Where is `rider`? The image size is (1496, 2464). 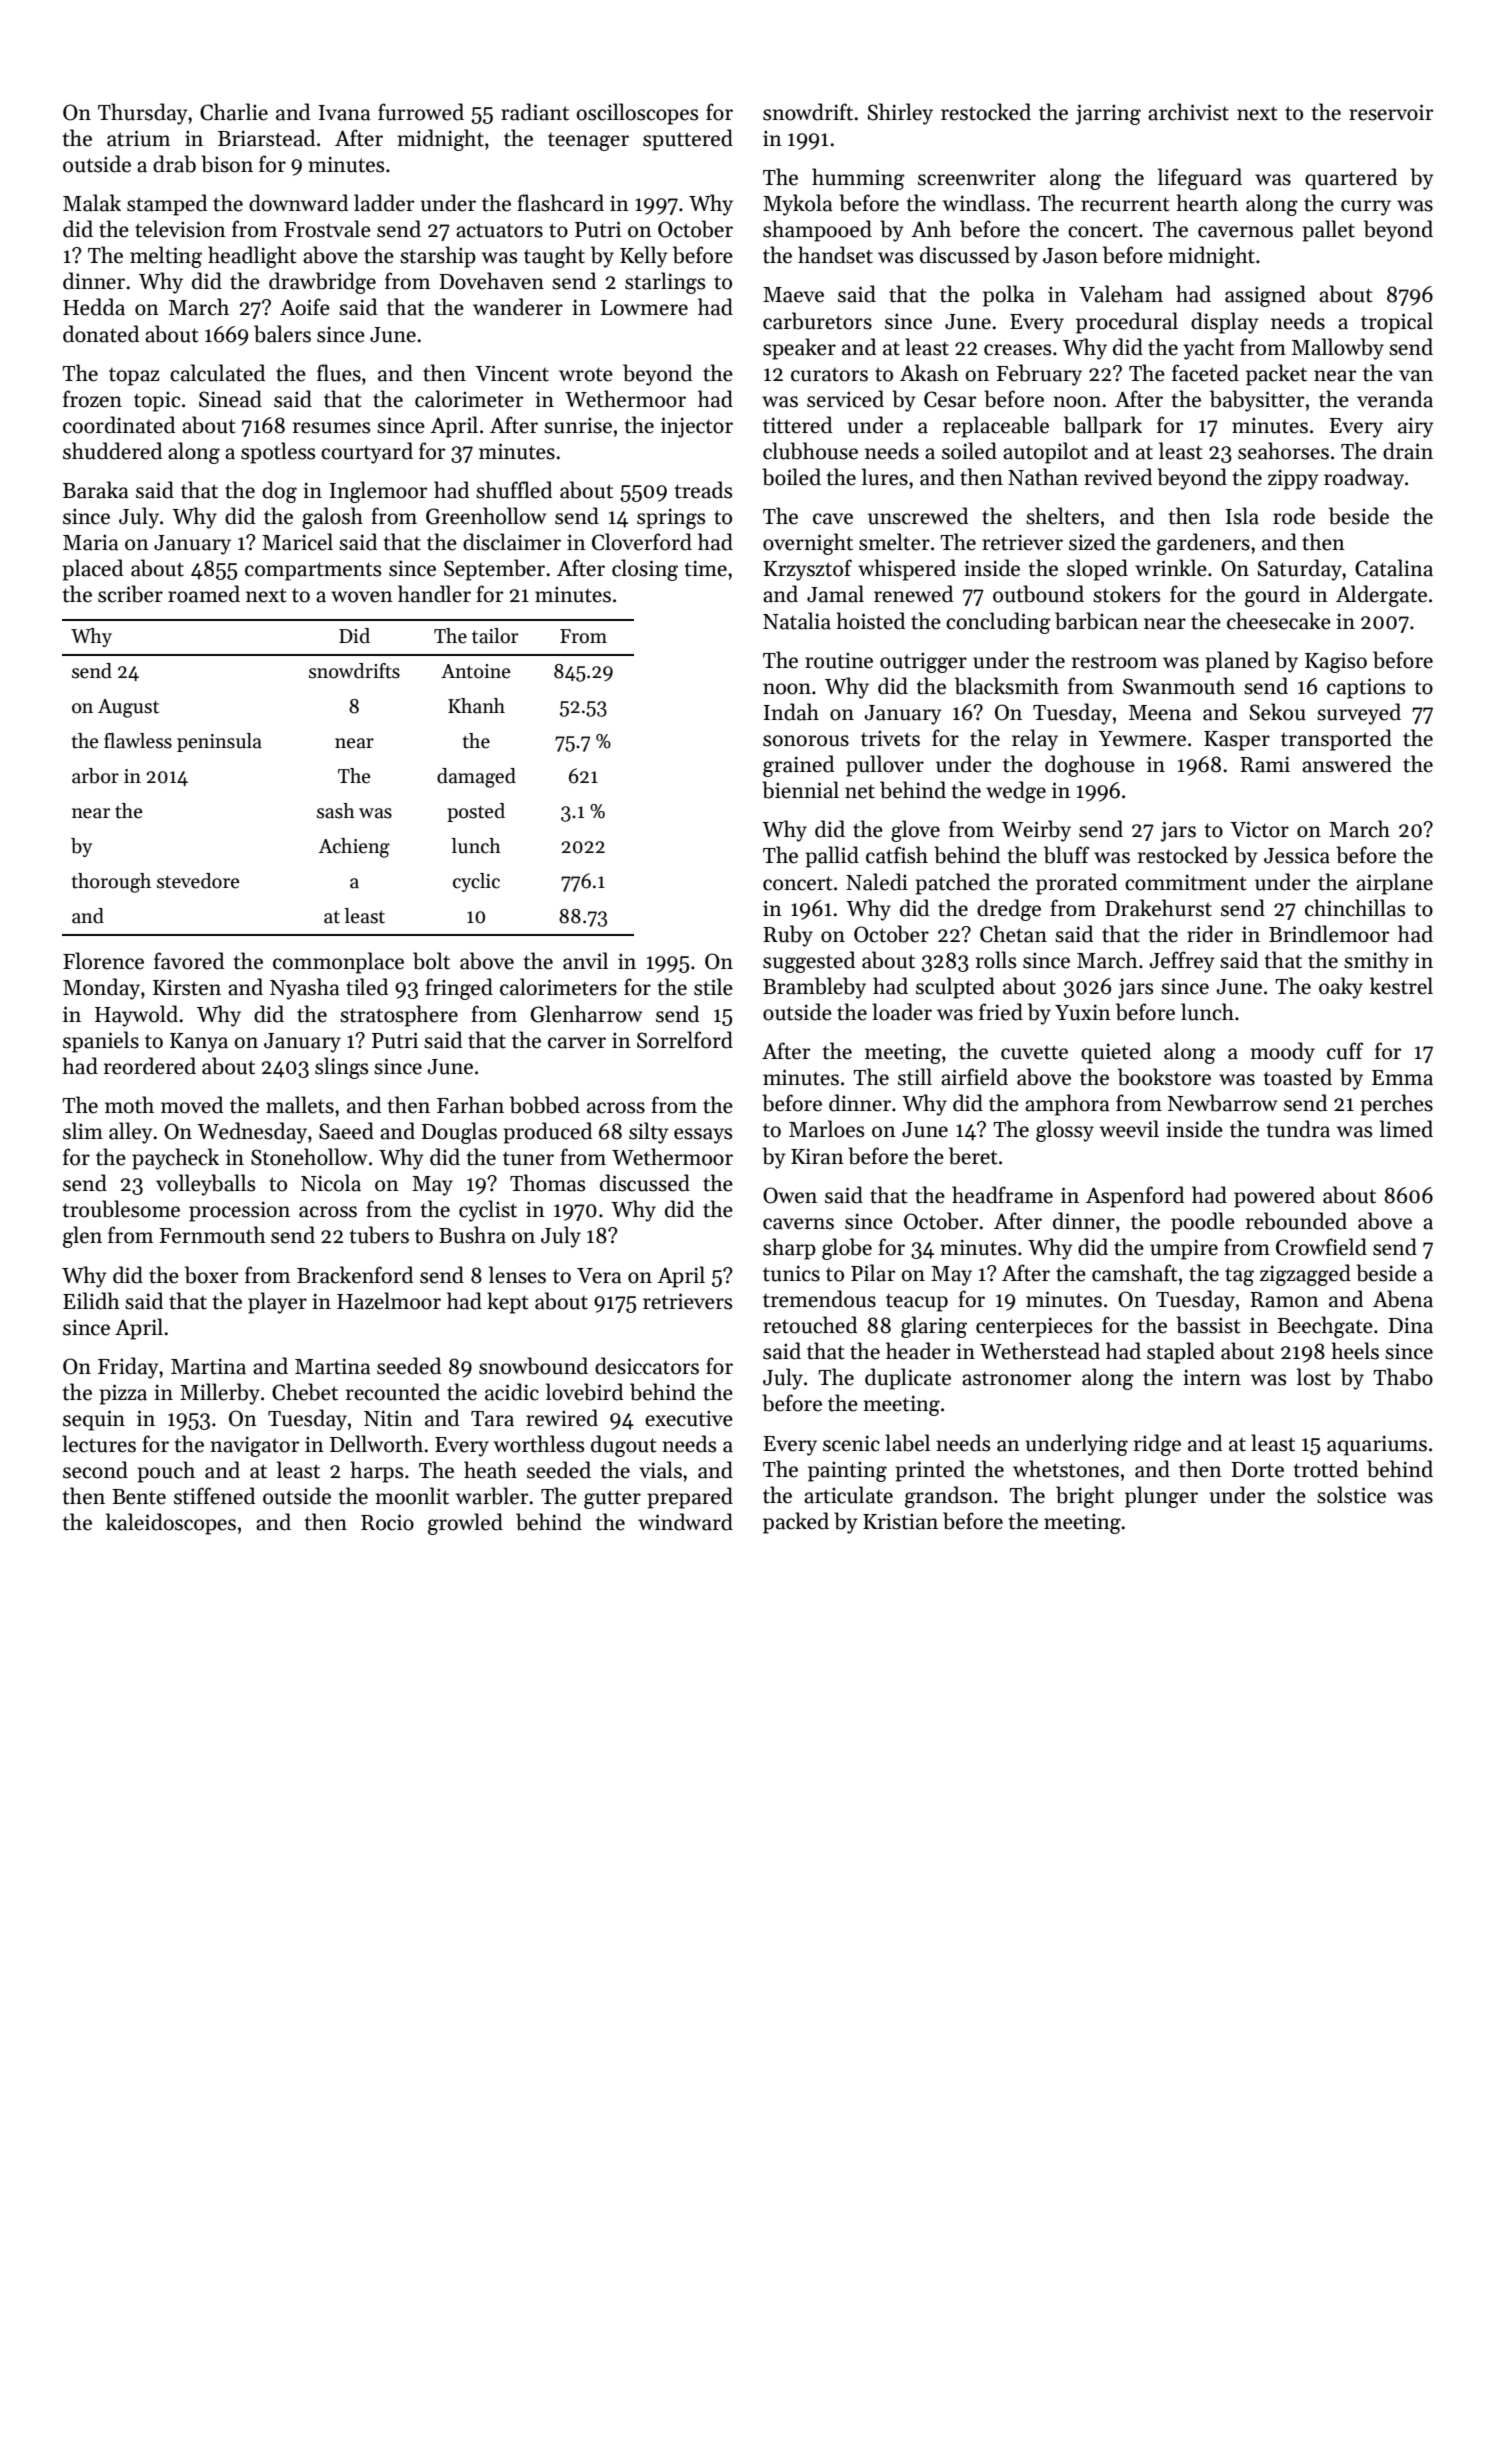 rider is located at coordinates (1210, 934).
